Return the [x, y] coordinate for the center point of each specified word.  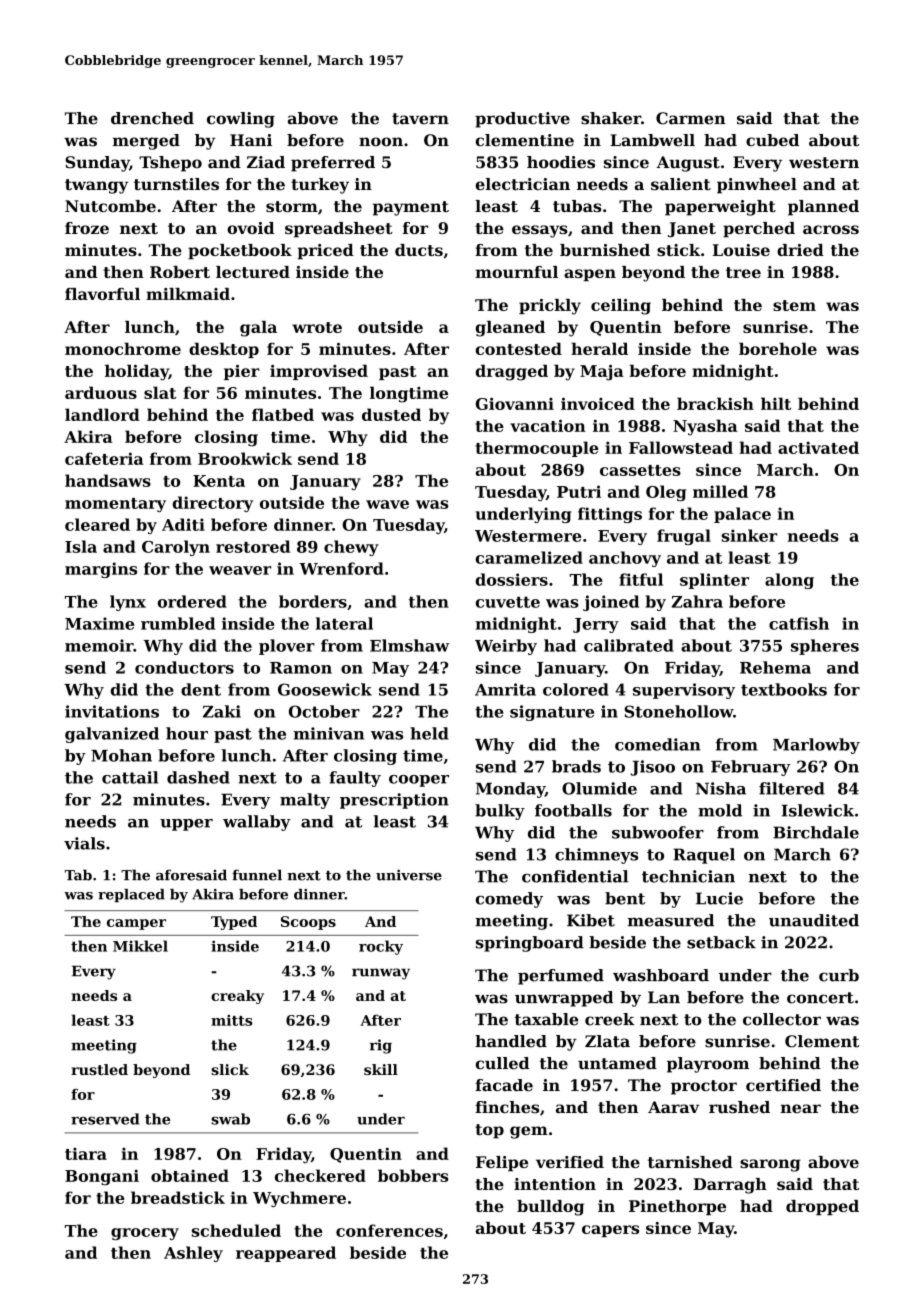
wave [387, 504]
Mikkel [140, 946]
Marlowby [816, 746]
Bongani [102, 1177]
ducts [419, 250]
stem [794, 305]
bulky [500, 812]
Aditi [183, 524]
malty [305, 801]
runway [381, 974]
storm [292, 206]
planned [823, 208]
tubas [577, 206]
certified [783, 1085]
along [789, 581]
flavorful [102, 294]
